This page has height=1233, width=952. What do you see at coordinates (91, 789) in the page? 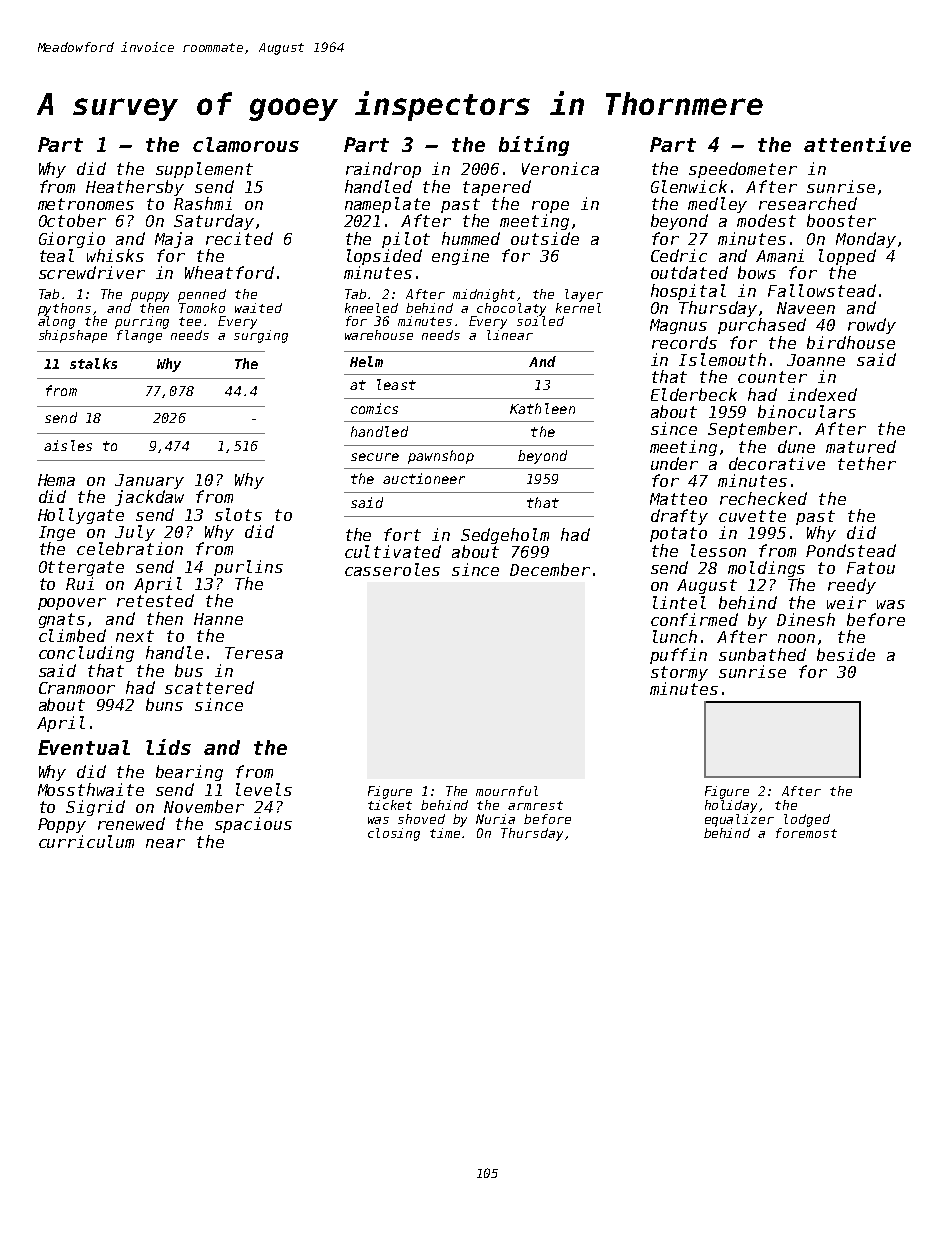
I see `Mossthwaite` at bounding box center [91, 789].
